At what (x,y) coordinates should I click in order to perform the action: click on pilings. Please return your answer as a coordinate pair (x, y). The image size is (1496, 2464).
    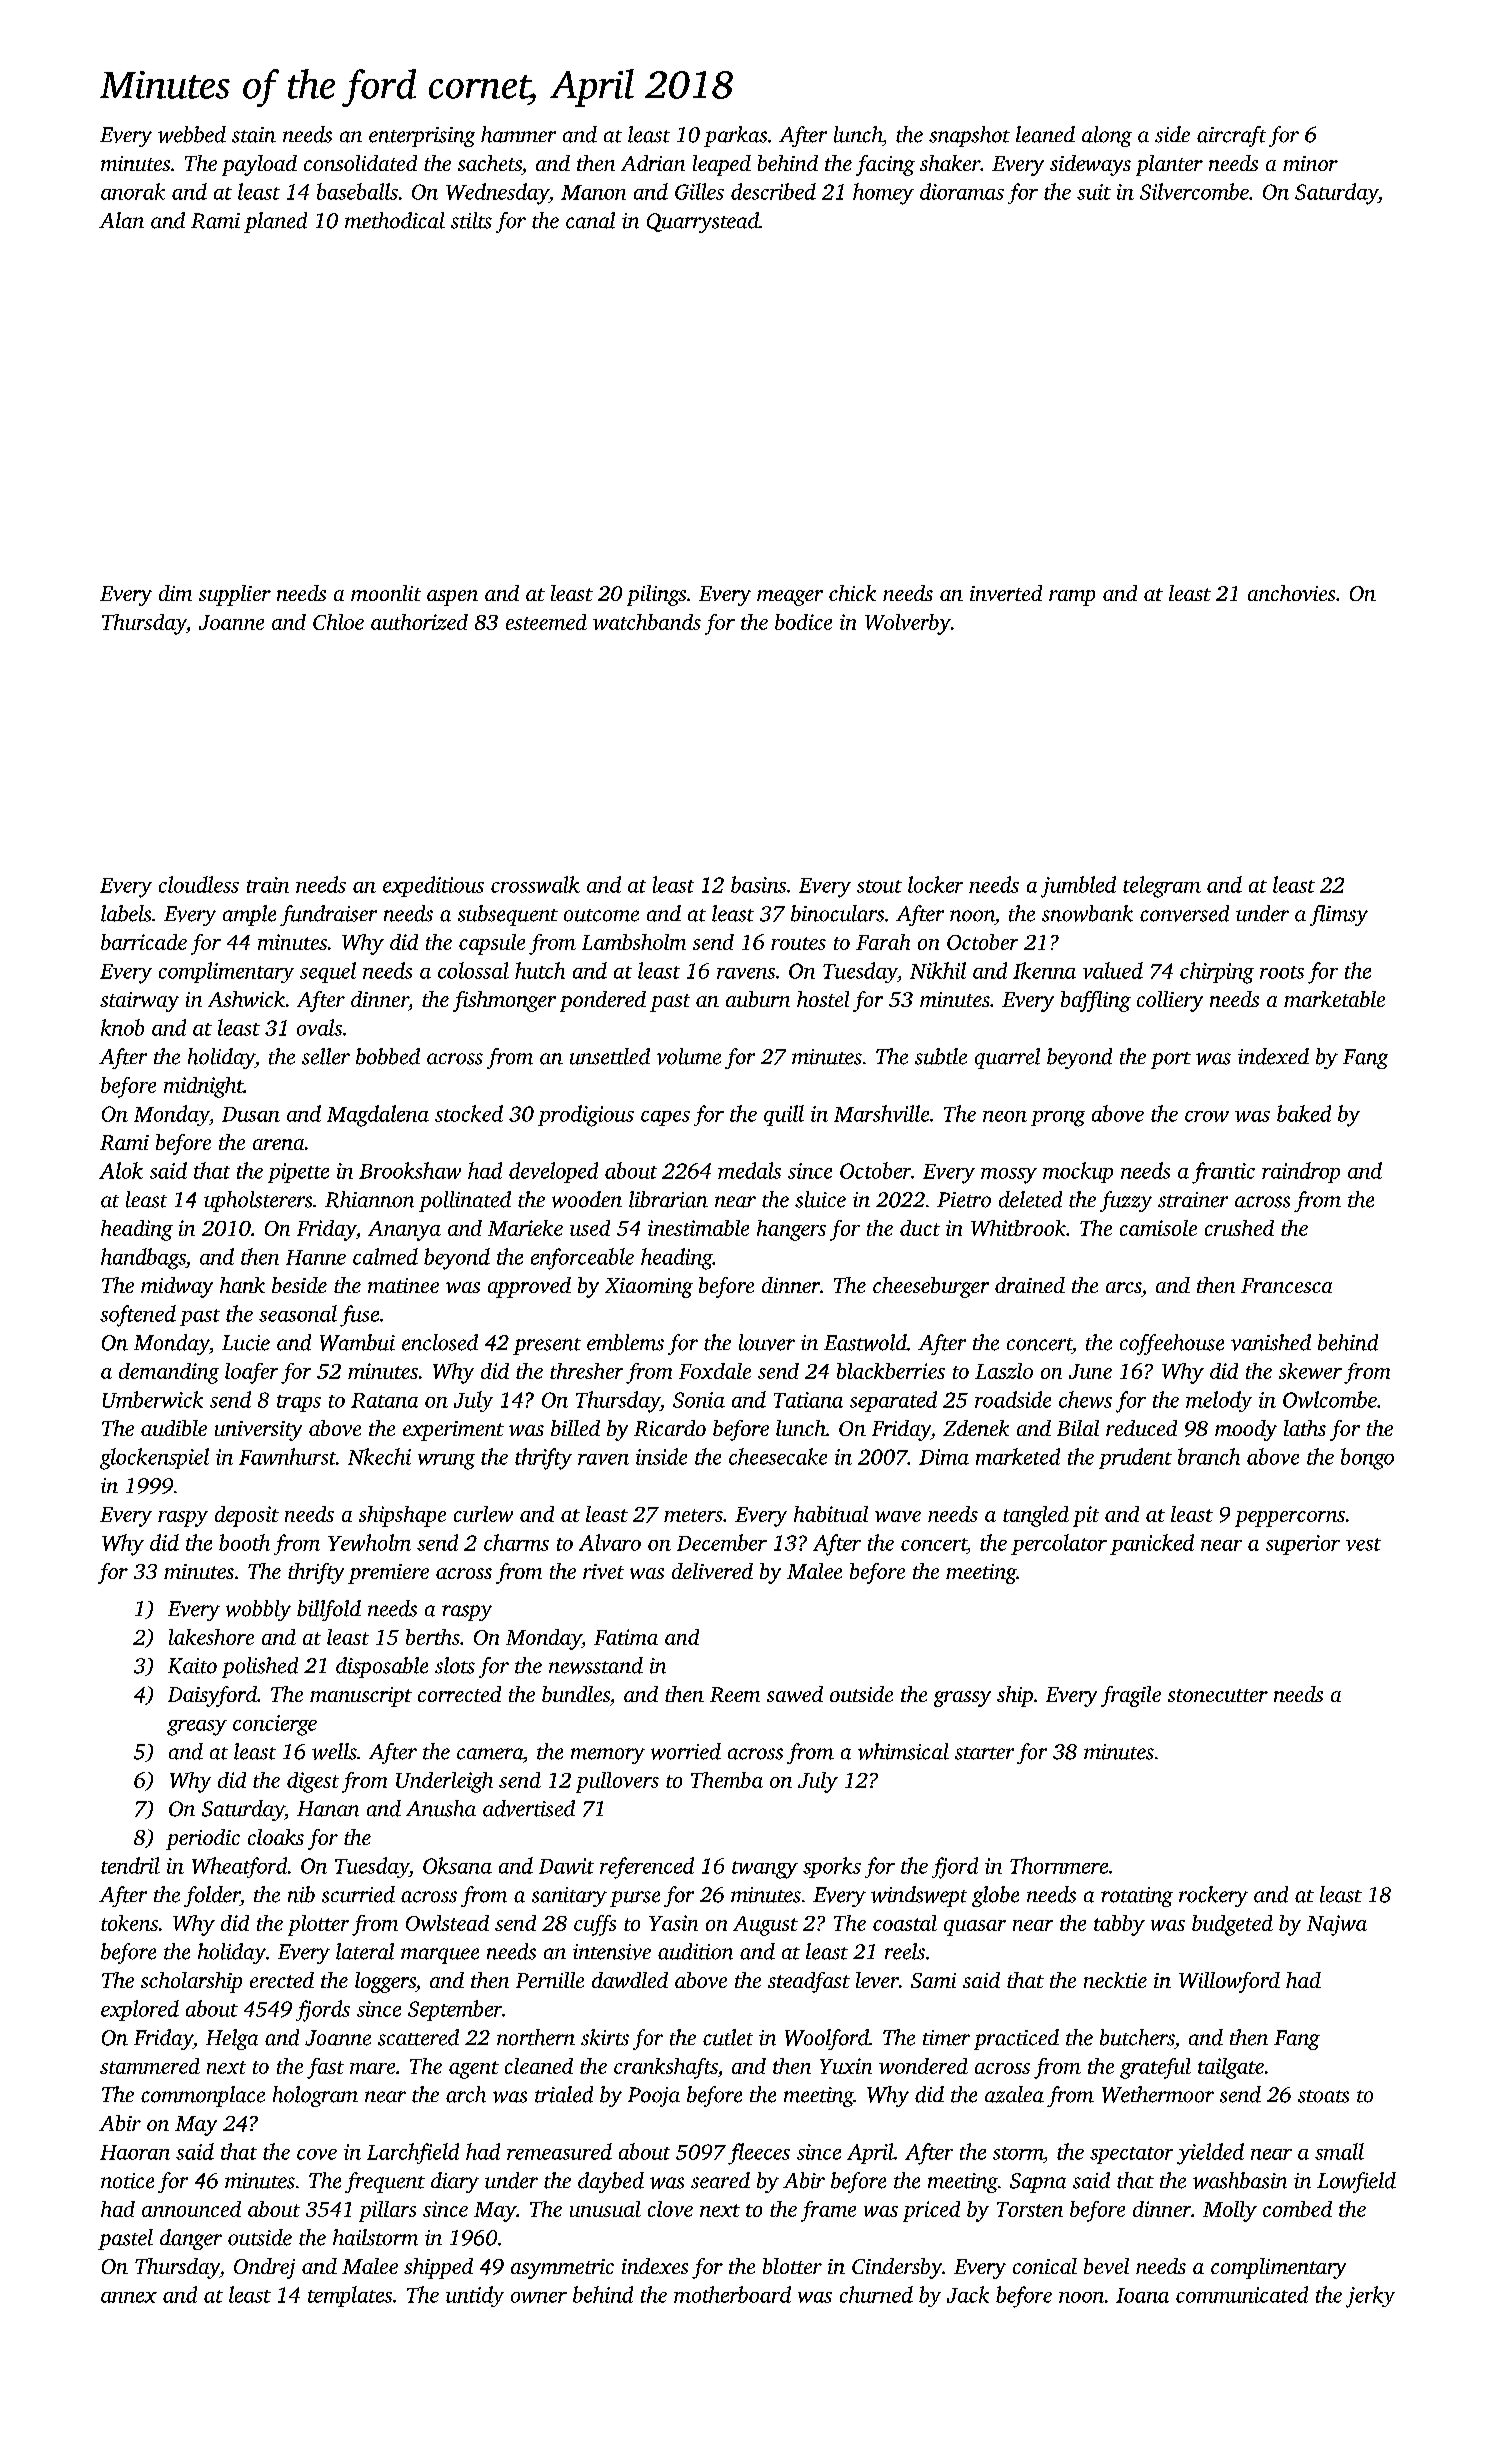
    Looking at the image, I should click on (656, 595).
